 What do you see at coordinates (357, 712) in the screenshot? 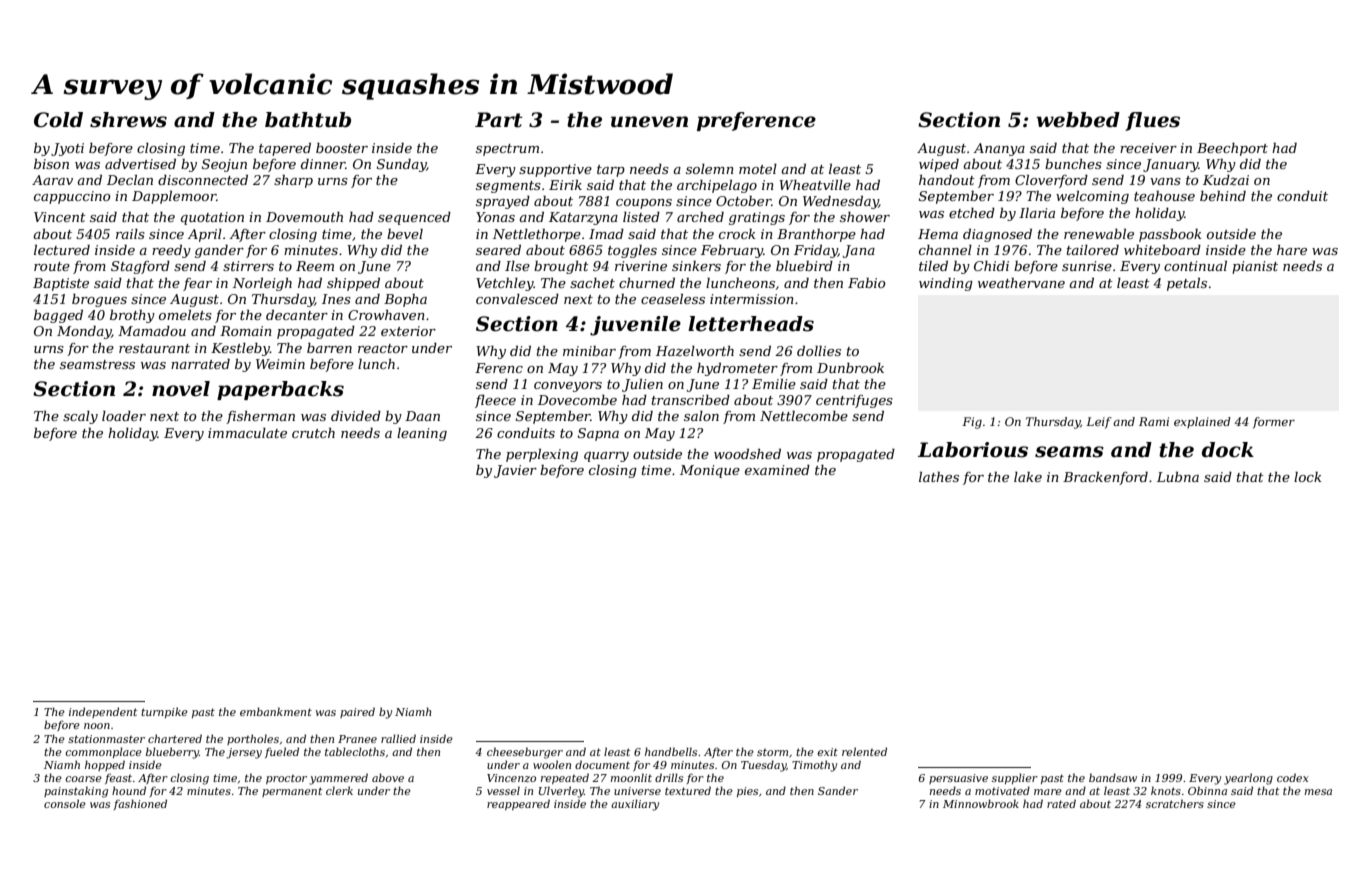
I see `paired` at bounding box center [357, 712].
